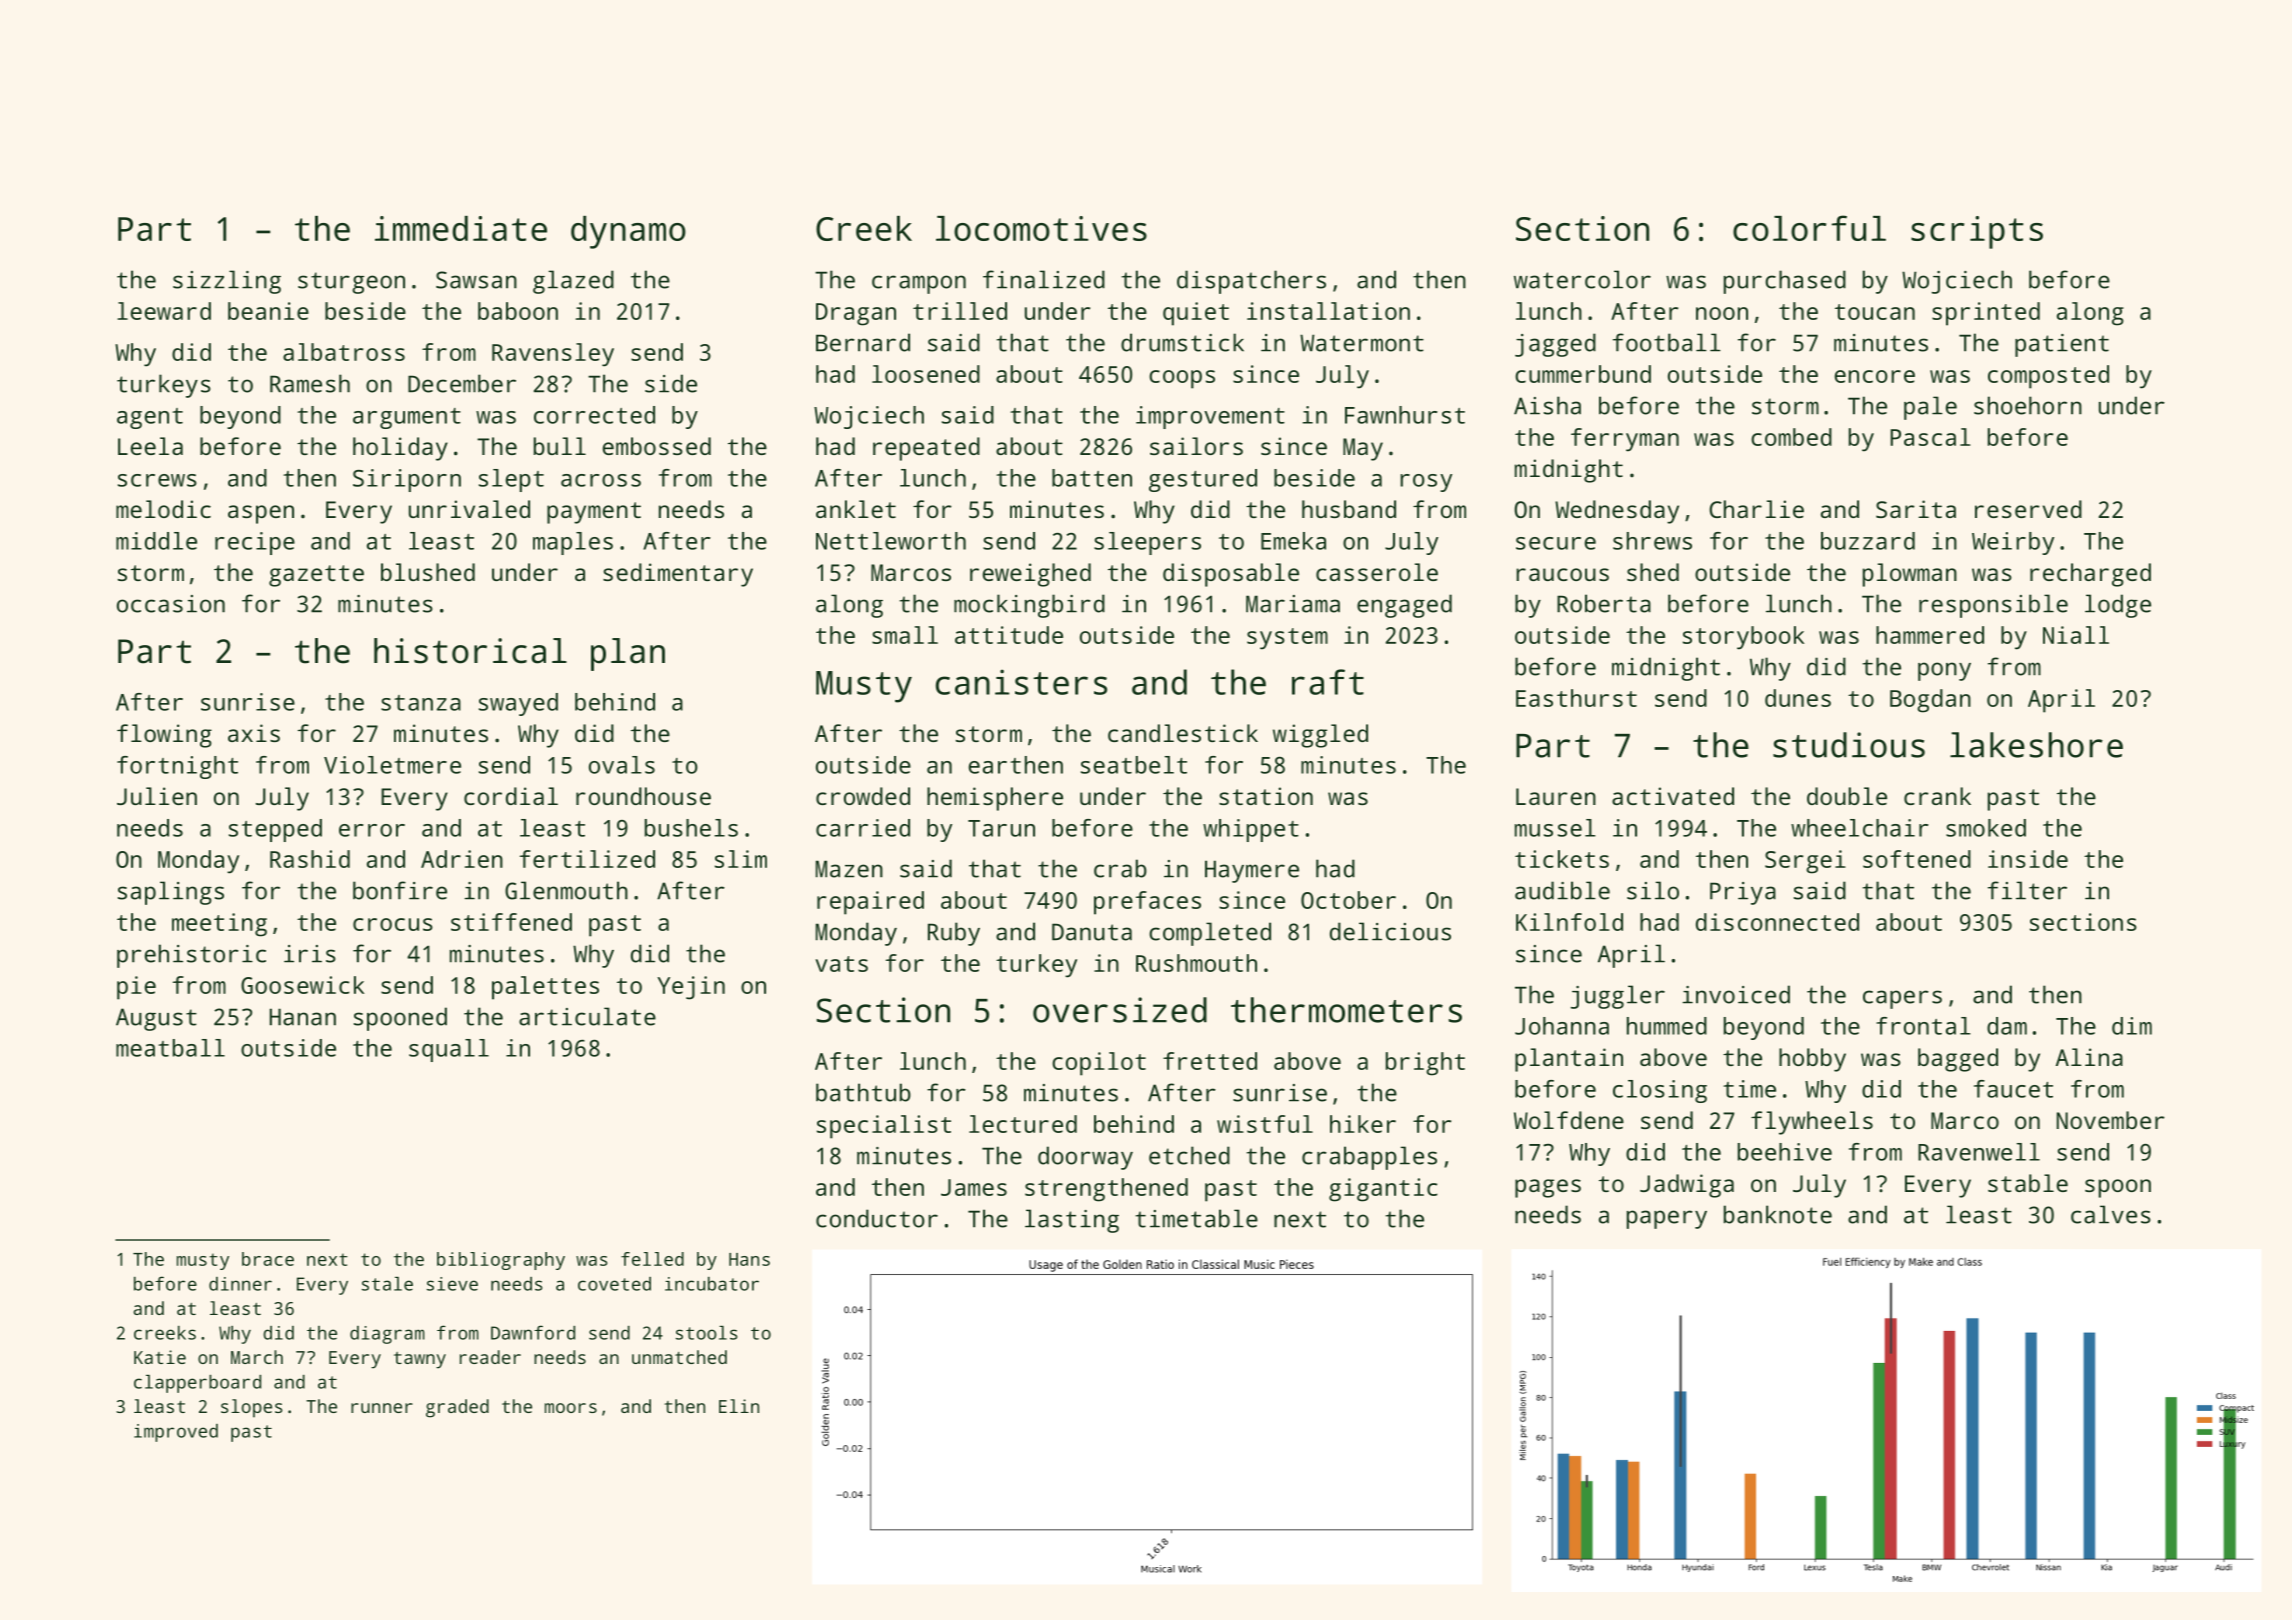 The image size is (2292, 1620). What do you see at coordinates (1041, 228) in the document?
I see `locomotives` at bounding box center [1041, 228].
